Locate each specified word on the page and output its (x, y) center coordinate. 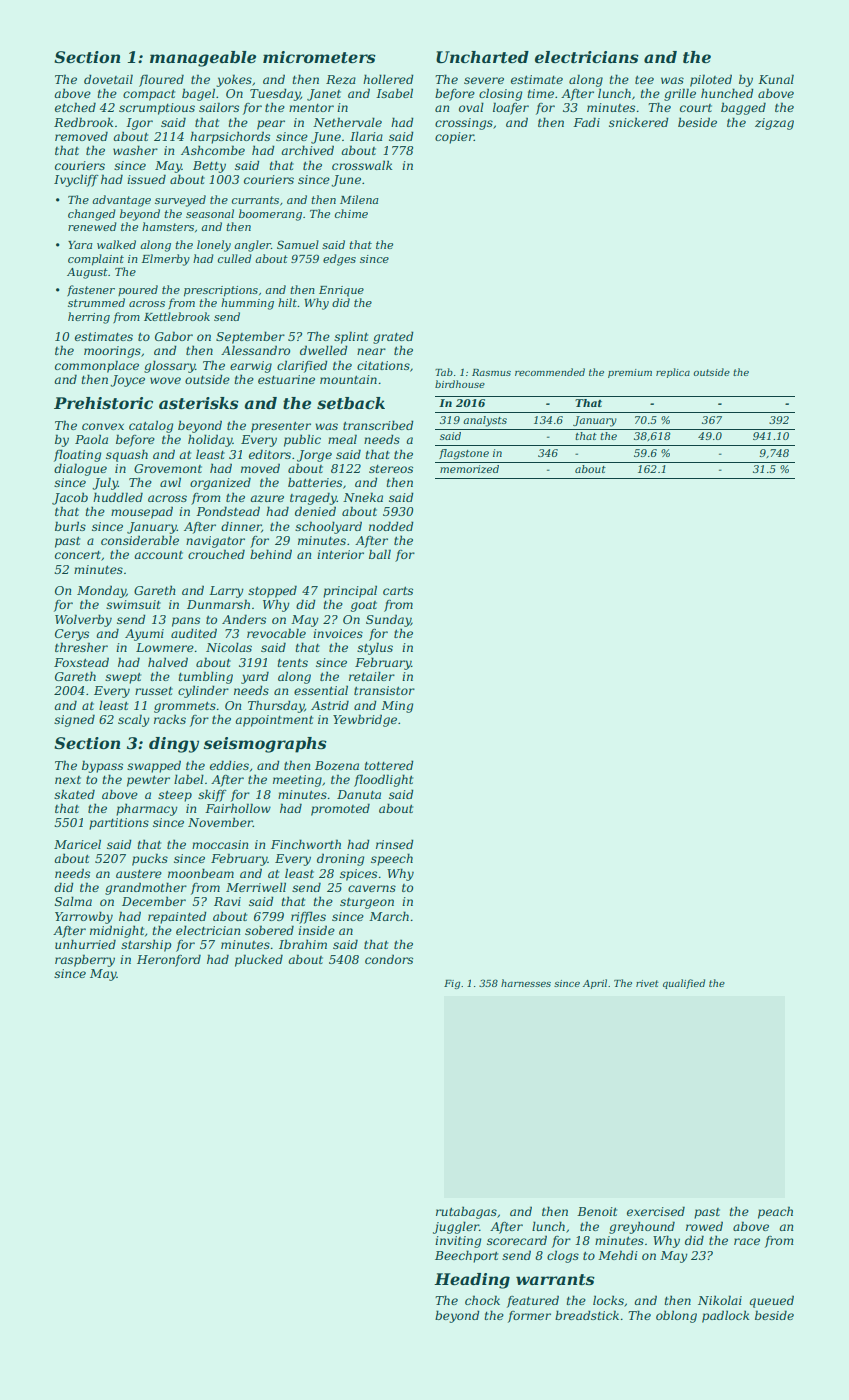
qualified (684, 984)
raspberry (85, 960)
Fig (452, 984)
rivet (647, 983)
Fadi (586, 122)
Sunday (388, 620)
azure (267, 498)
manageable (203, 59)
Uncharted (482, 57)
